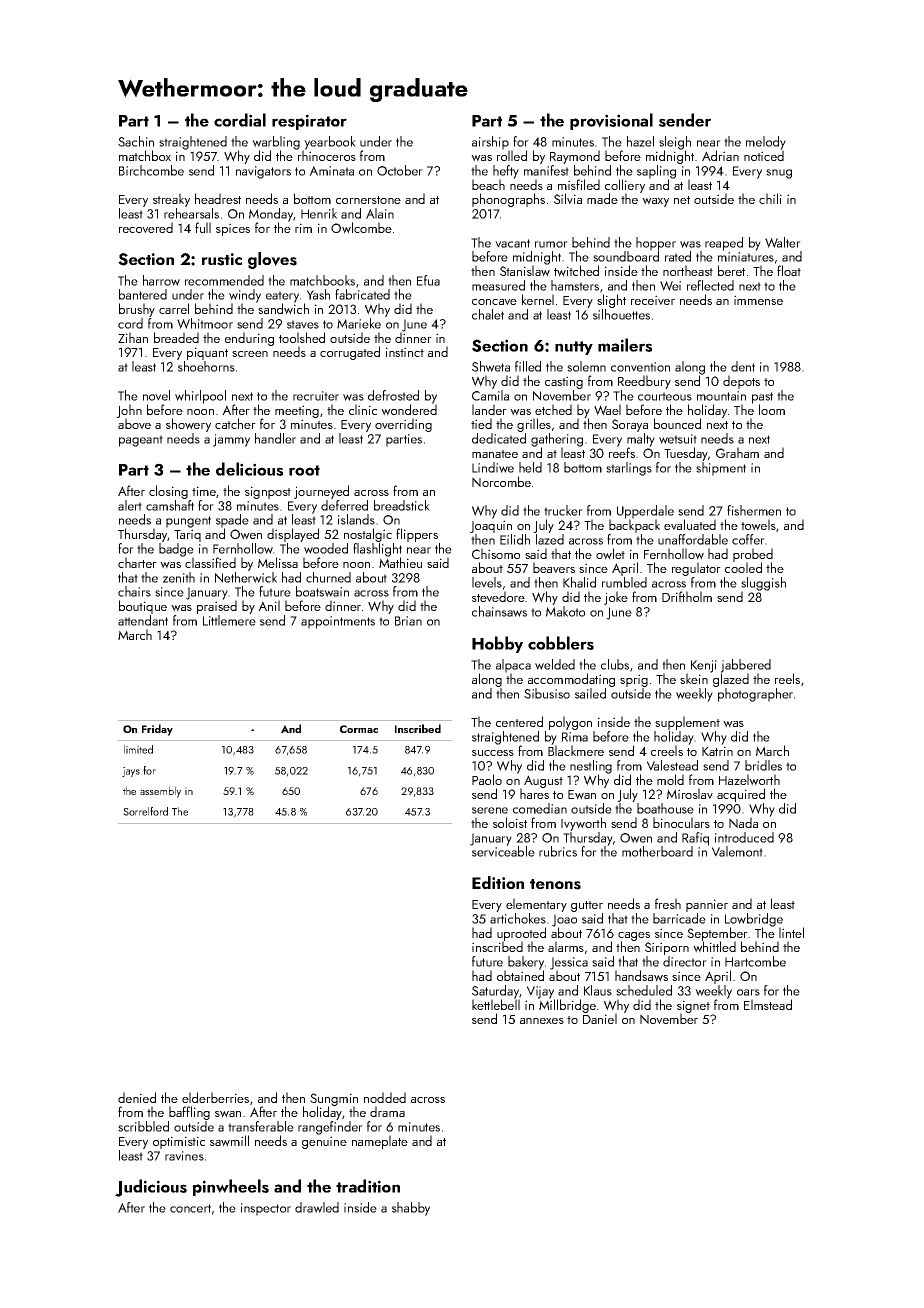  What do you see at coordinates (496, 992) in the screenshot?
I see `Saturday` at bounding box center [496, 992].
